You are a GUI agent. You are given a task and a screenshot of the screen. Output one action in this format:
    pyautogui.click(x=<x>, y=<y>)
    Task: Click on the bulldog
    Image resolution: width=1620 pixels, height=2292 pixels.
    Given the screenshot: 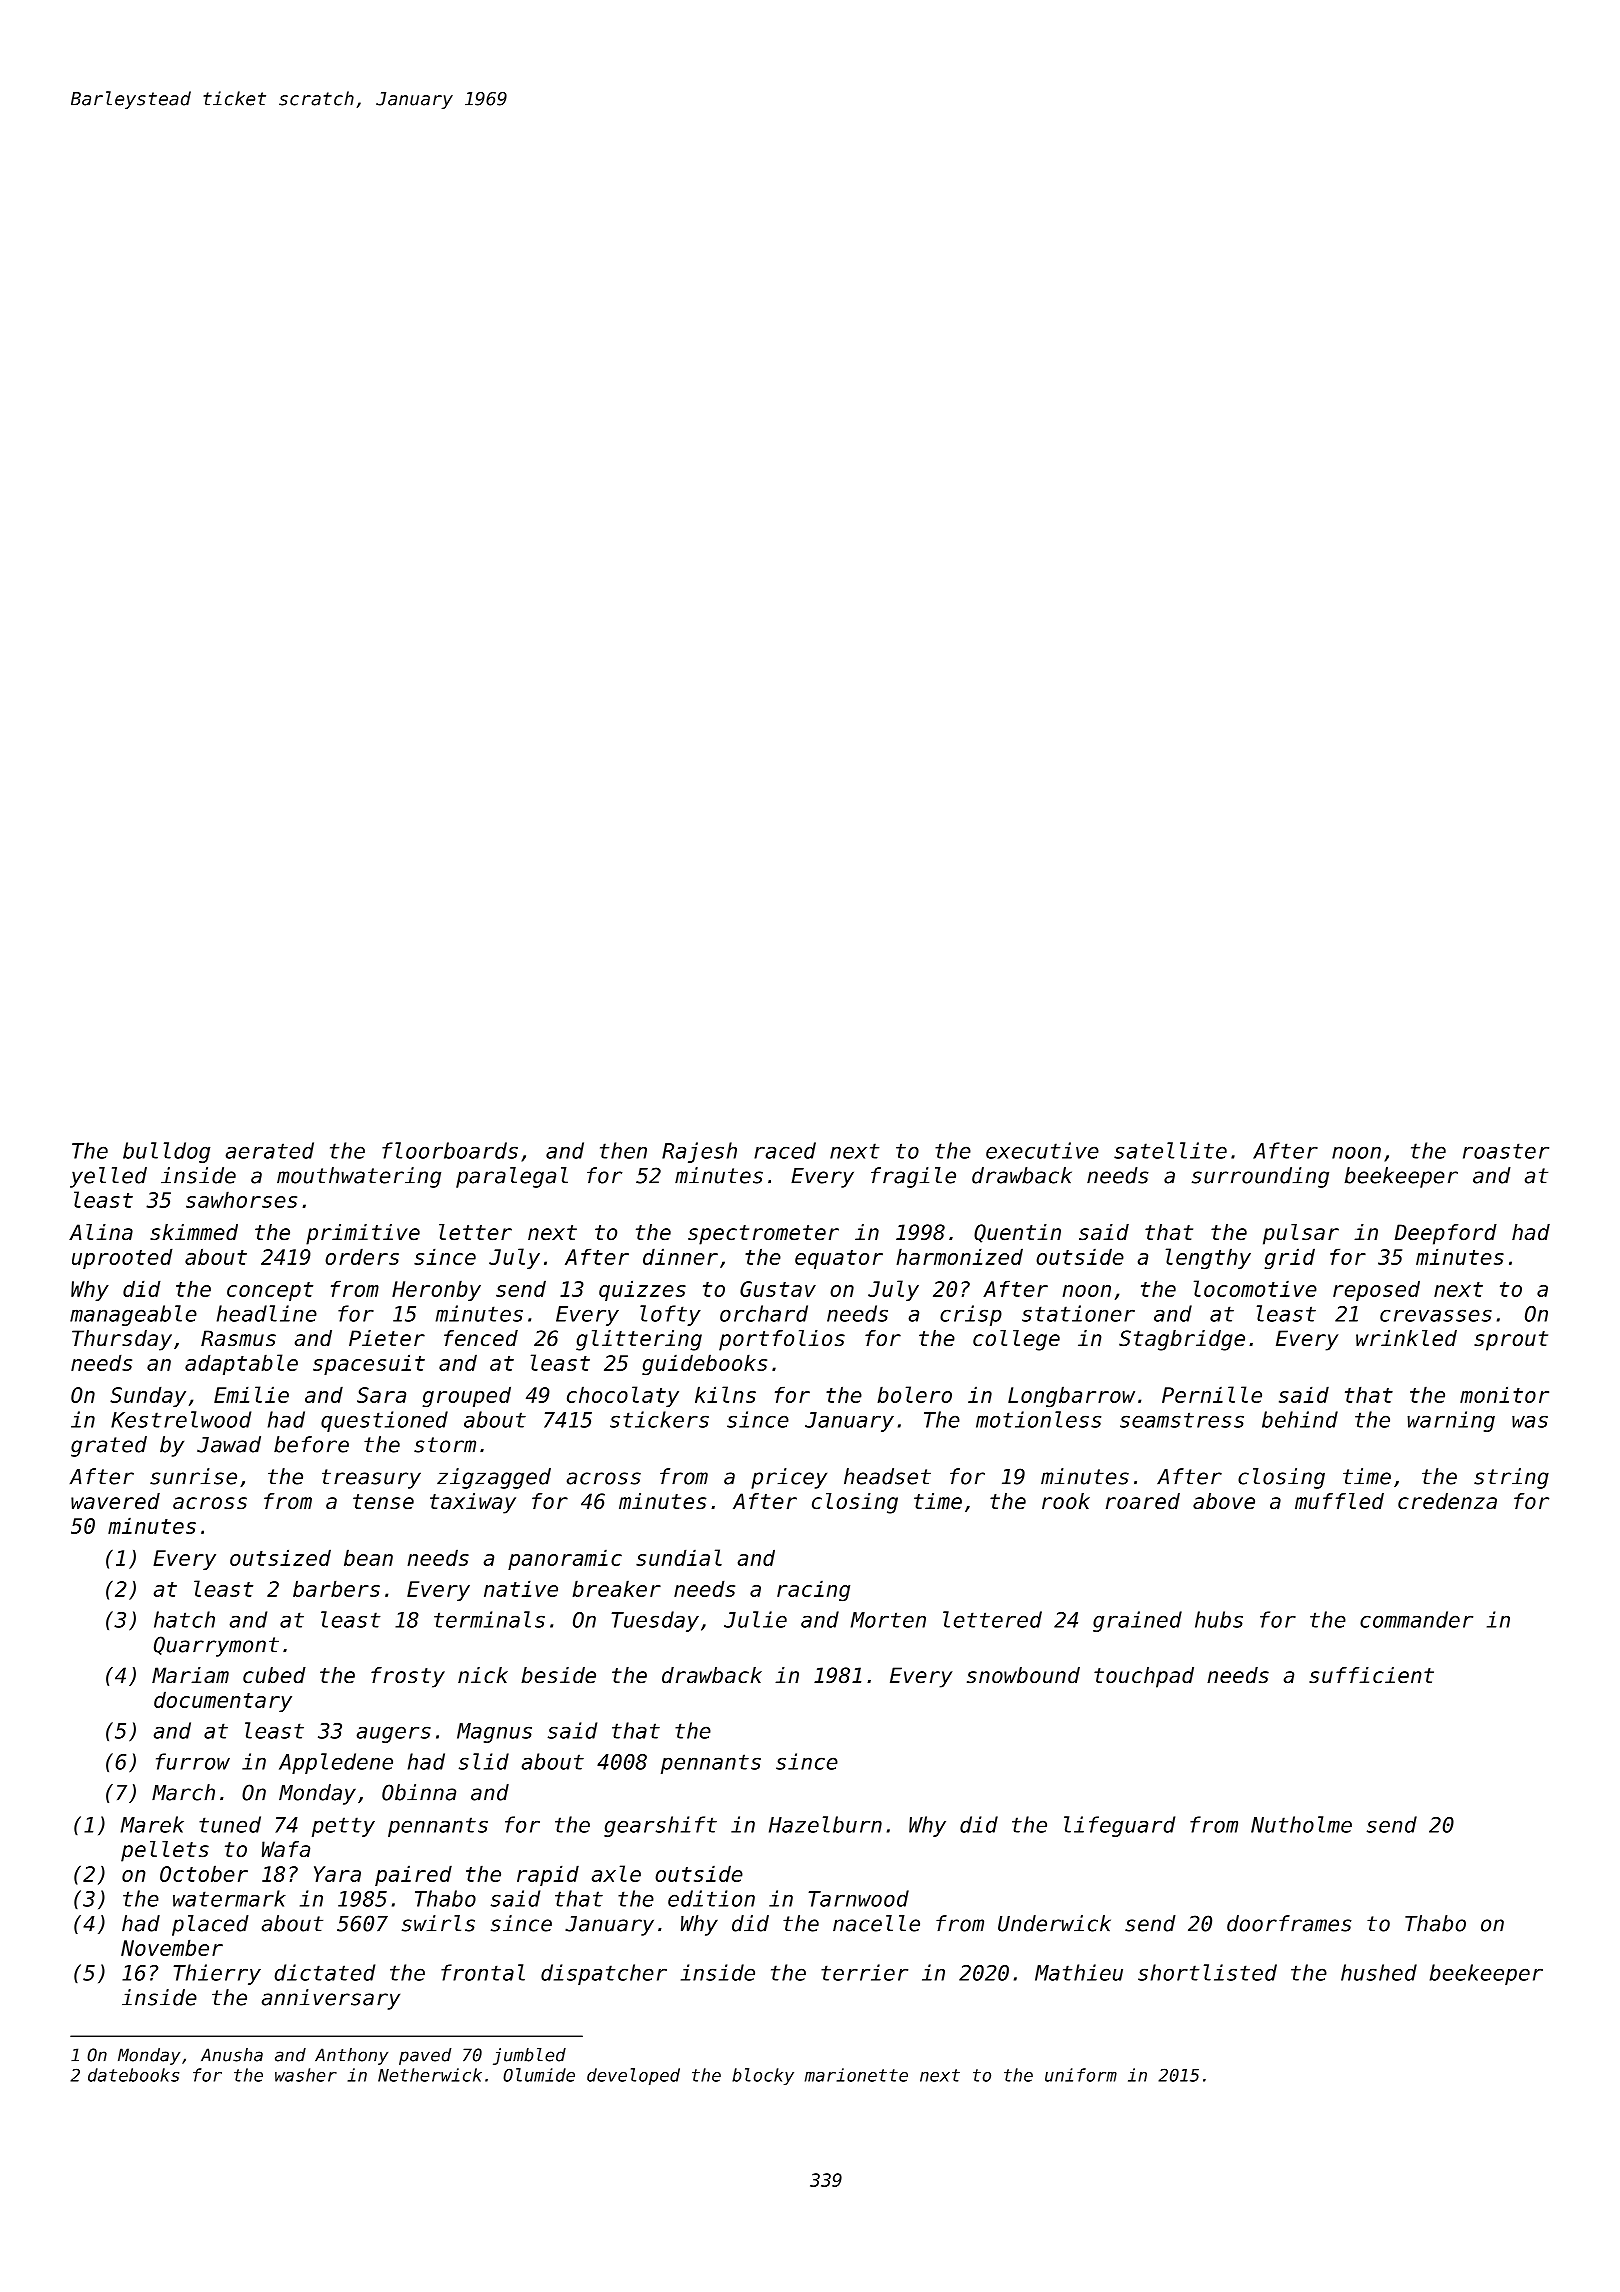 What is the action you would take?
    pyautogui.click(x=166, y=1152)
